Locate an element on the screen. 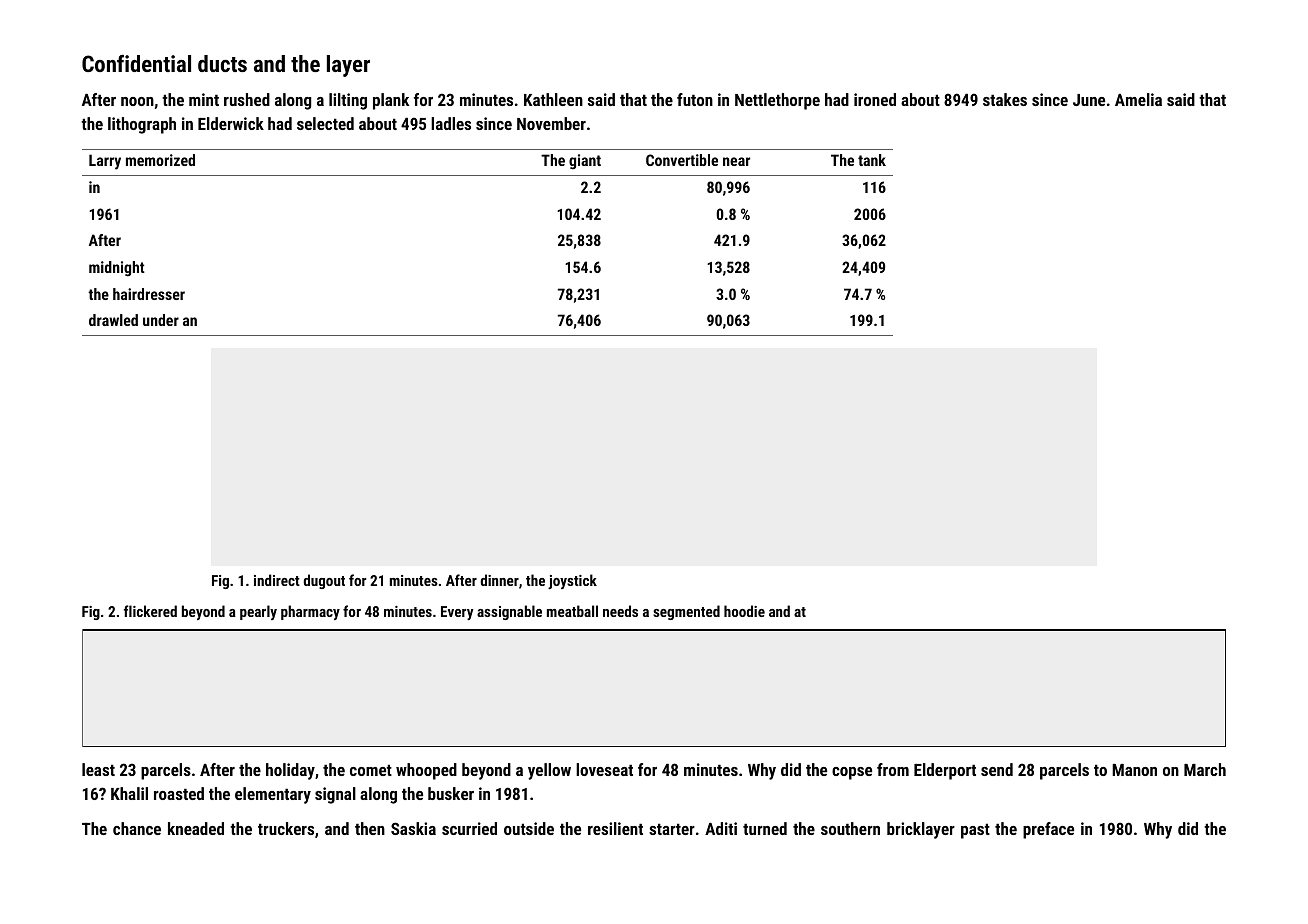 The width and height of the screenshot is (1308, 924). meatball is located at coordinates (572, 611).
